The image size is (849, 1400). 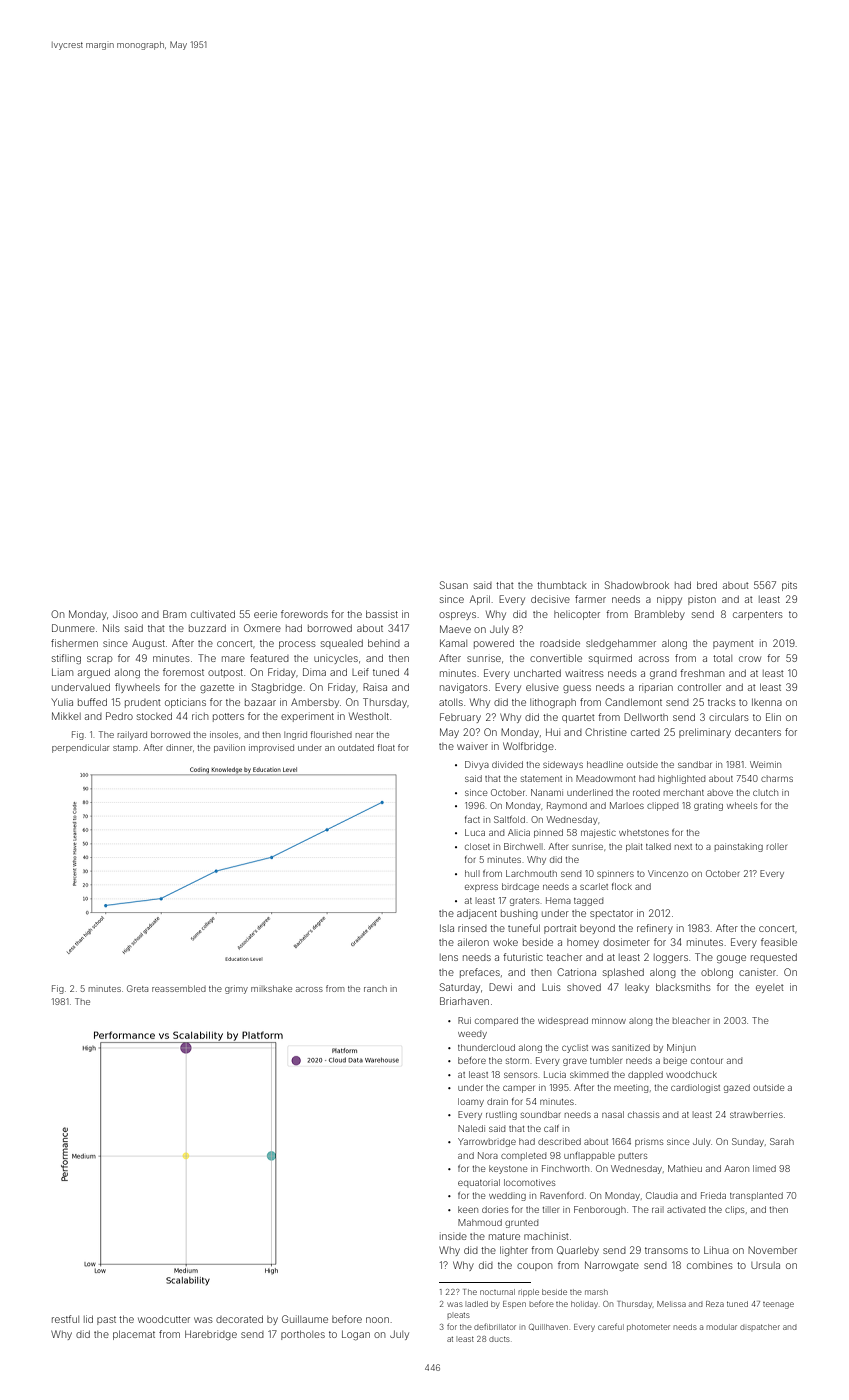 What do you see at coordinates (499, 1339) in the document?
I see `ducts` at bounding box center [499, 1339].
